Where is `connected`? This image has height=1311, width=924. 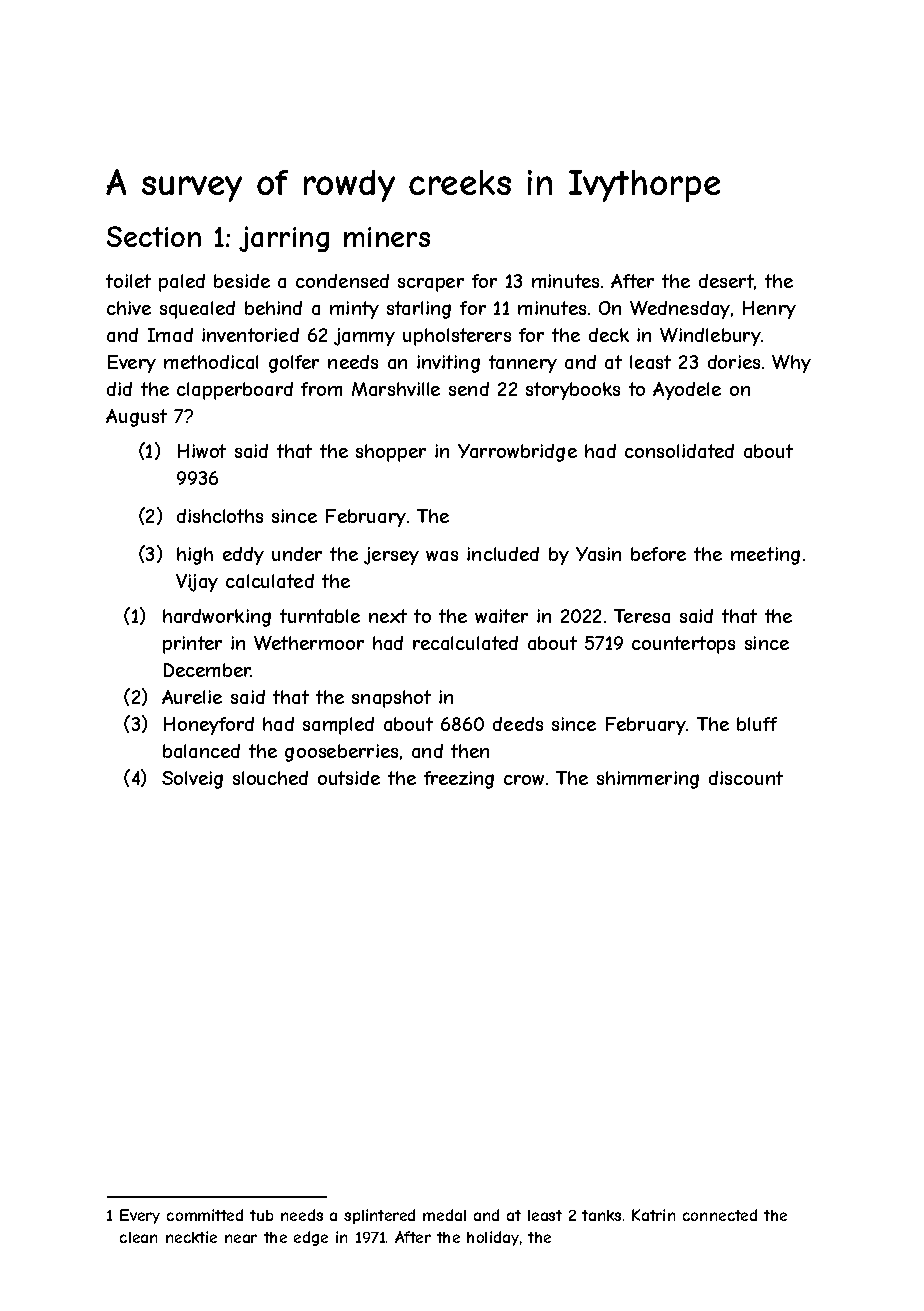
connected is located at coordinates (720, 1215).
